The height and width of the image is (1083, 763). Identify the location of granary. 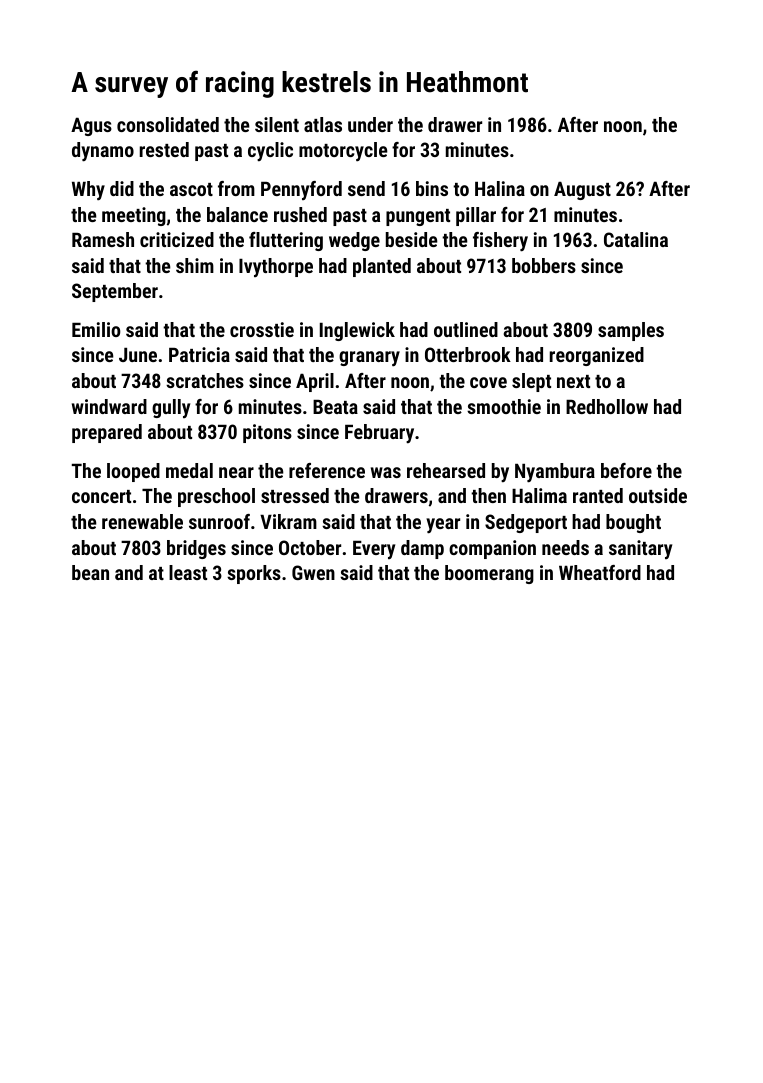
(369, 359).
